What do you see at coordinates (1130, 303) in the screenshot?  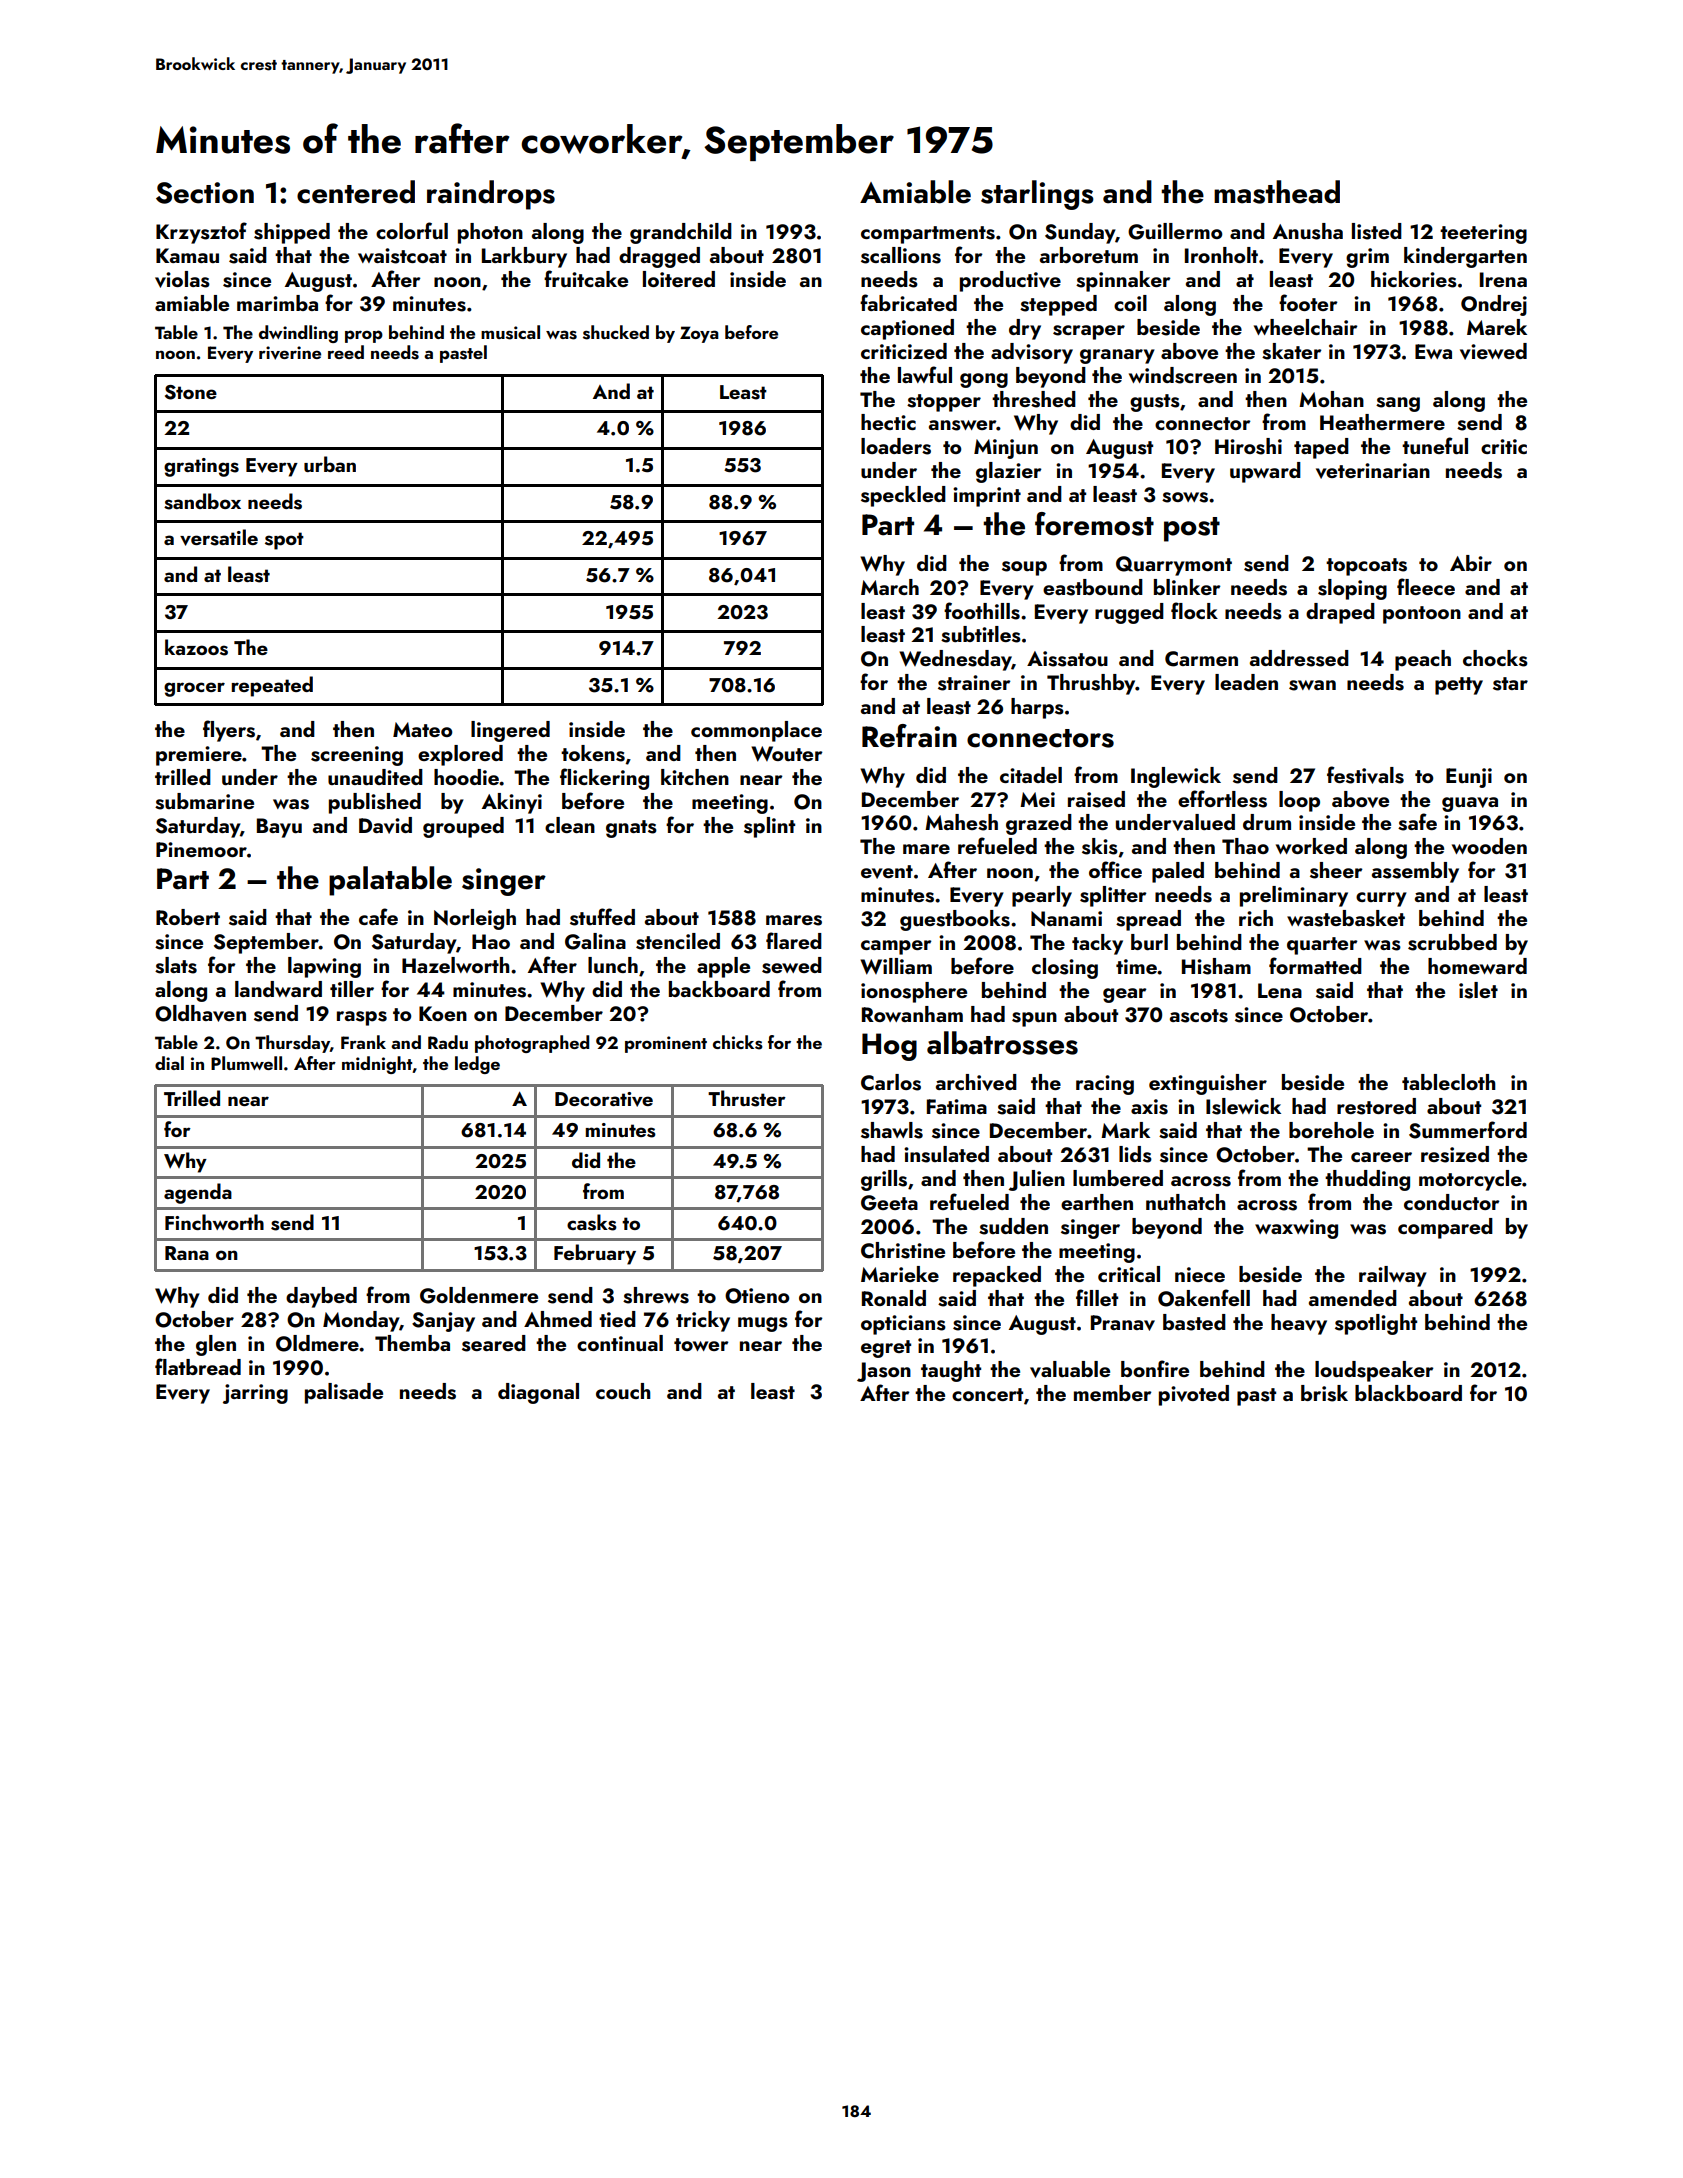 I see `coil` at bounding box center [1130, 303].
